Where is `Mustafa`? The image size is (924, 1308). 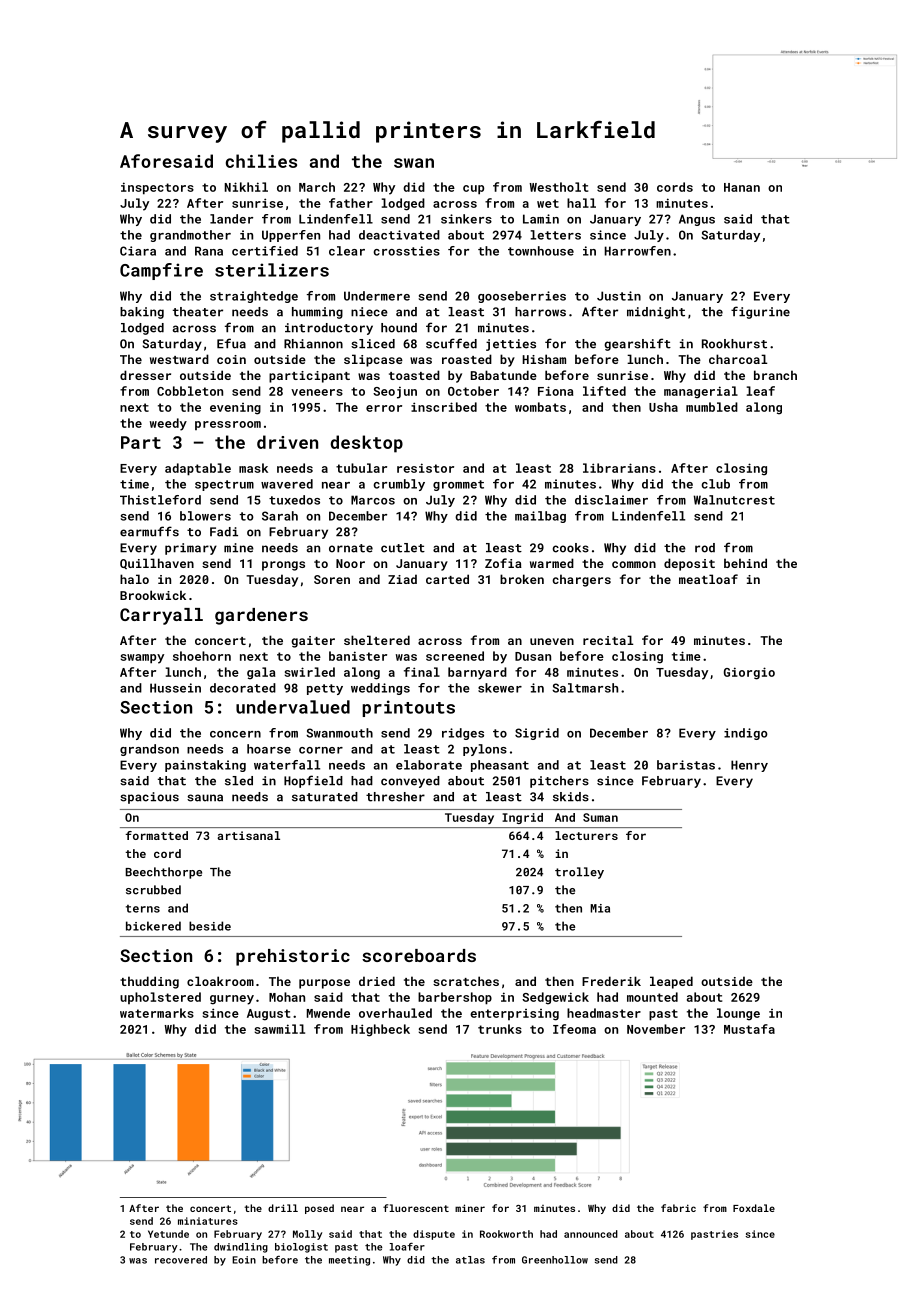 Mustafa is located at coordinates (749, 1029).
